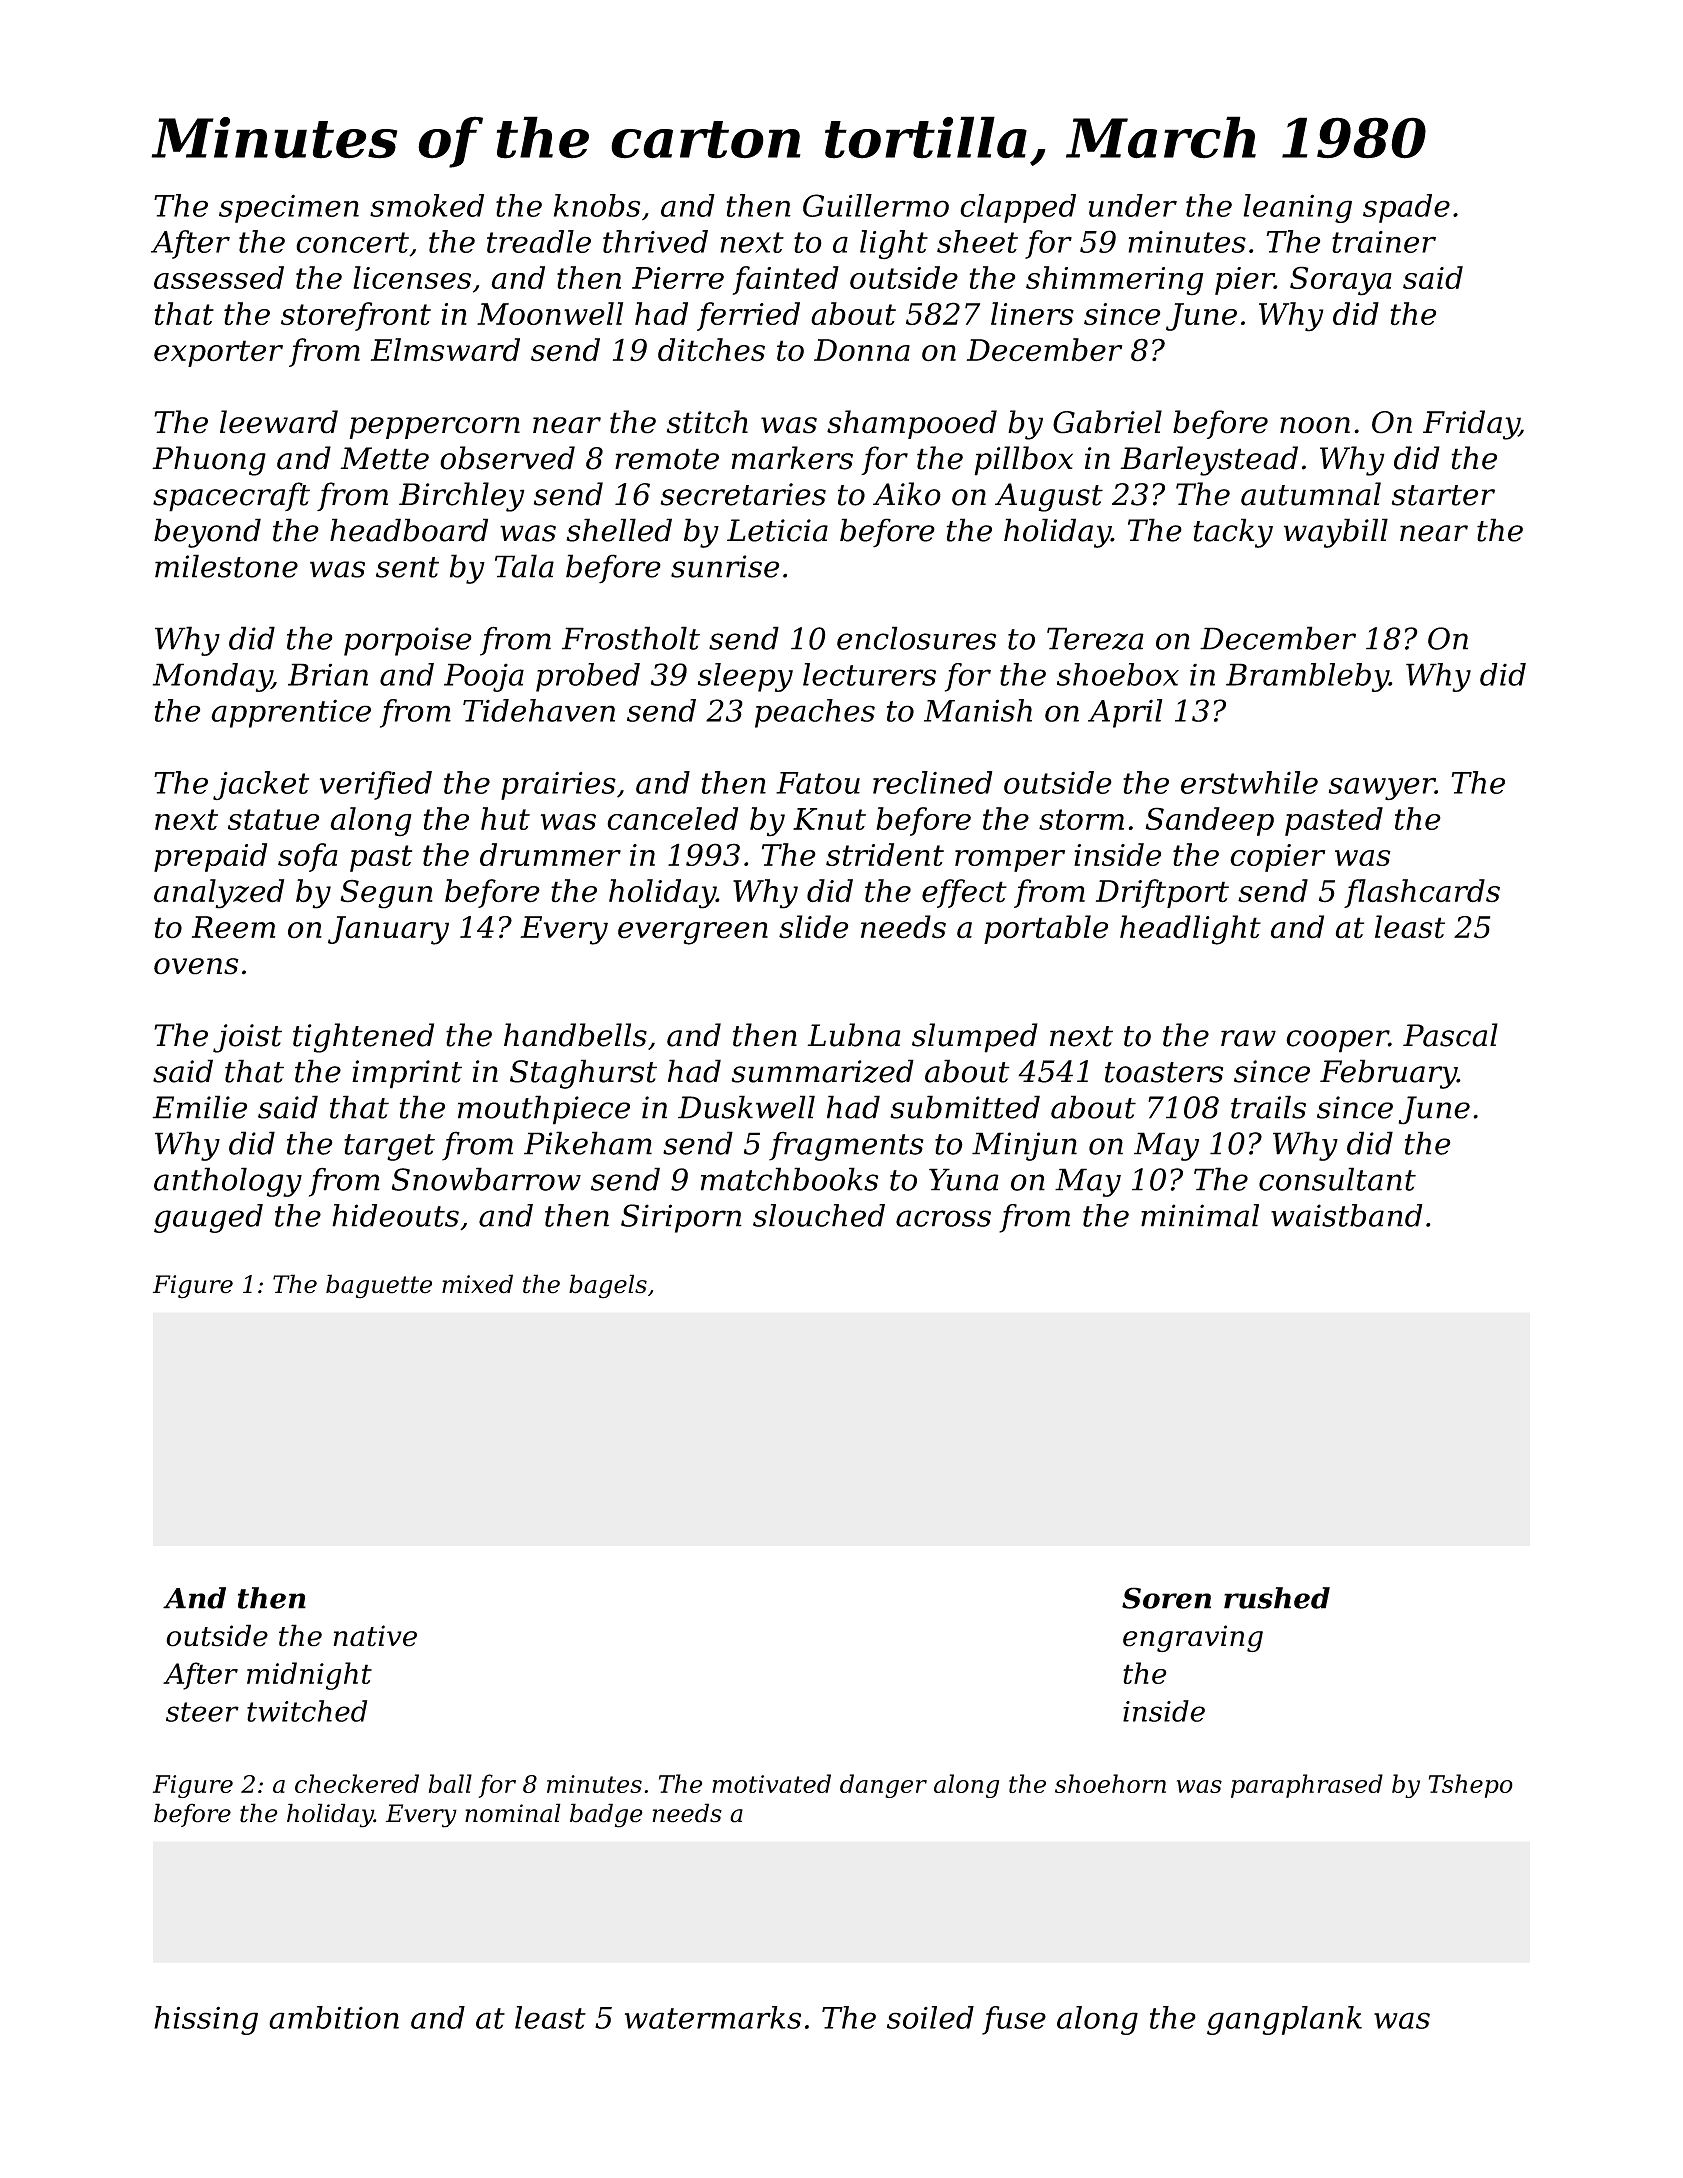  I want to click on specimen, so click(289, 208).
